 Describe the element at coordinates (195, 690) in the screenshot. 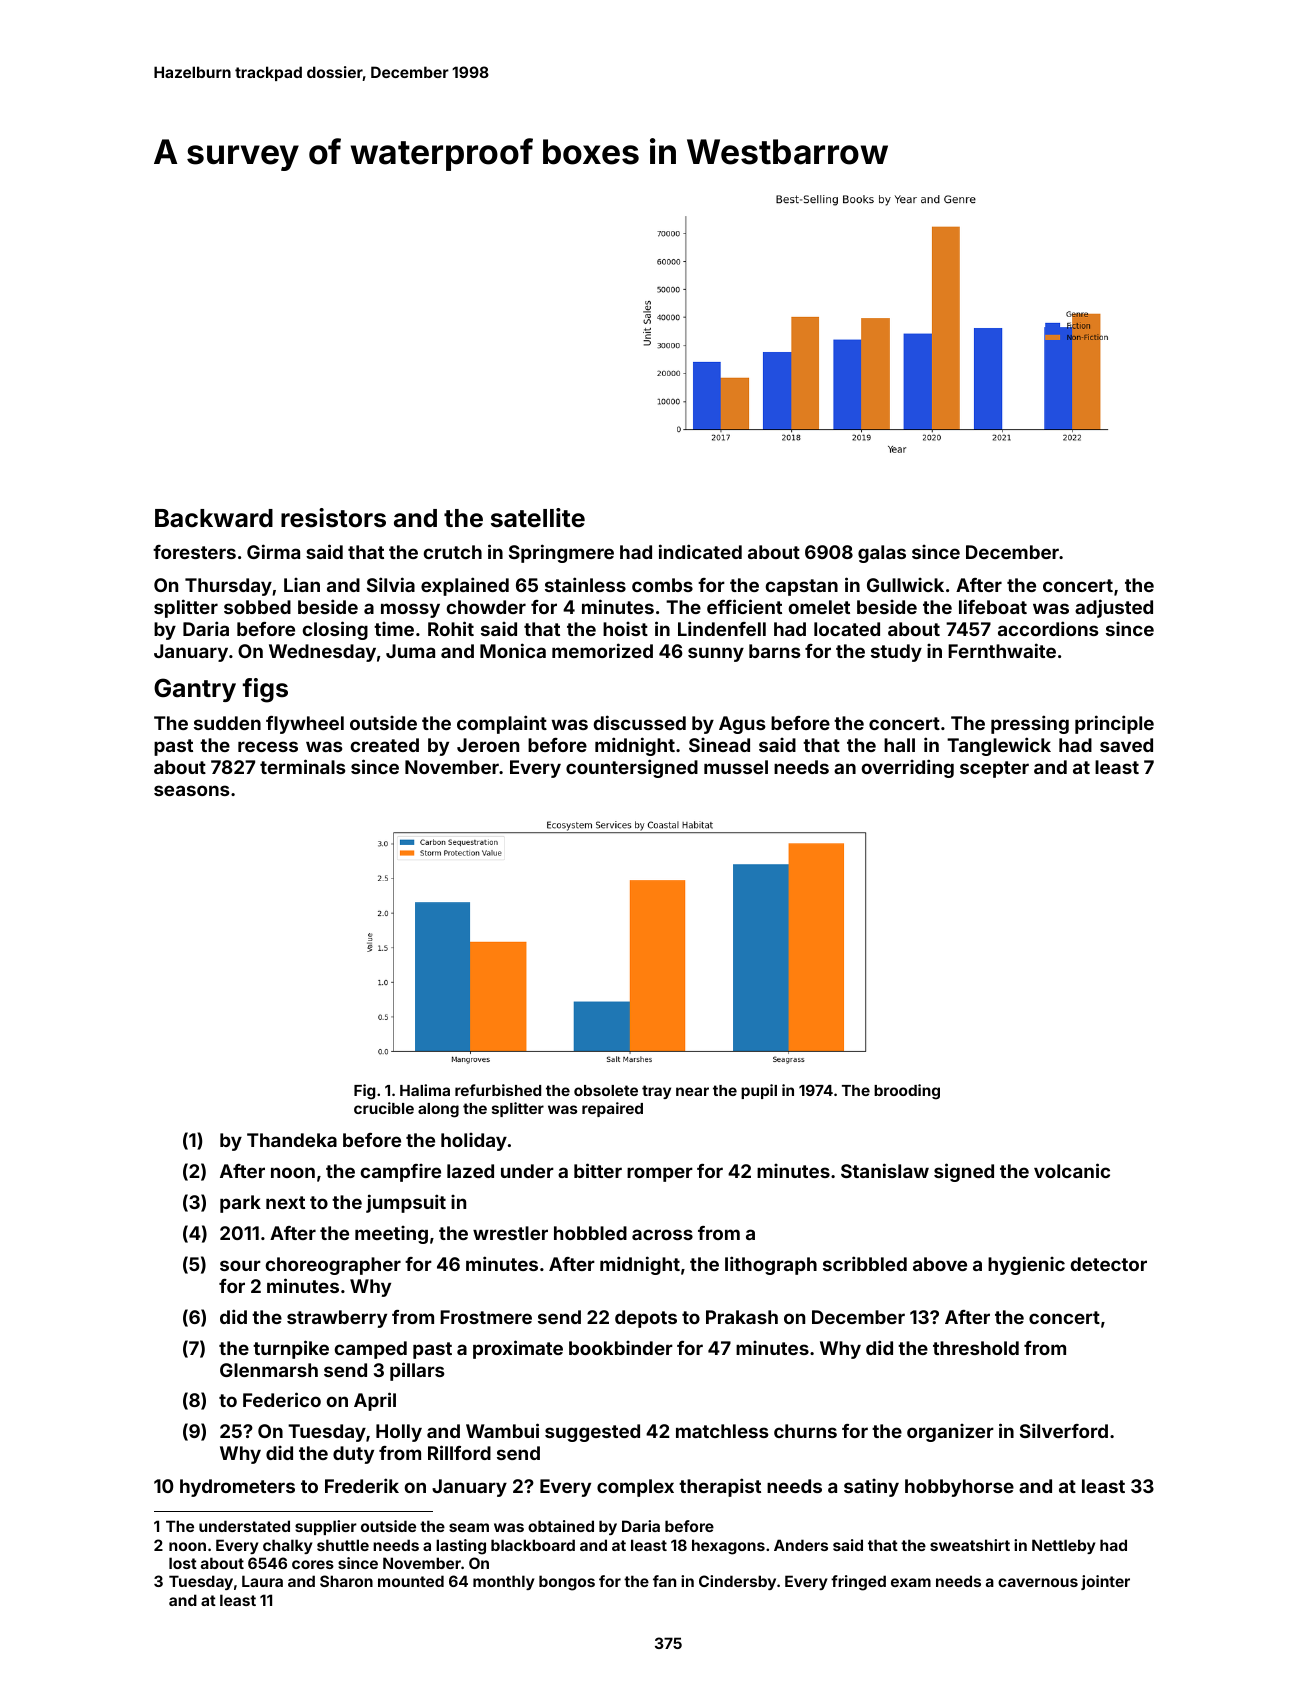

I see `Gantry` at that location.
